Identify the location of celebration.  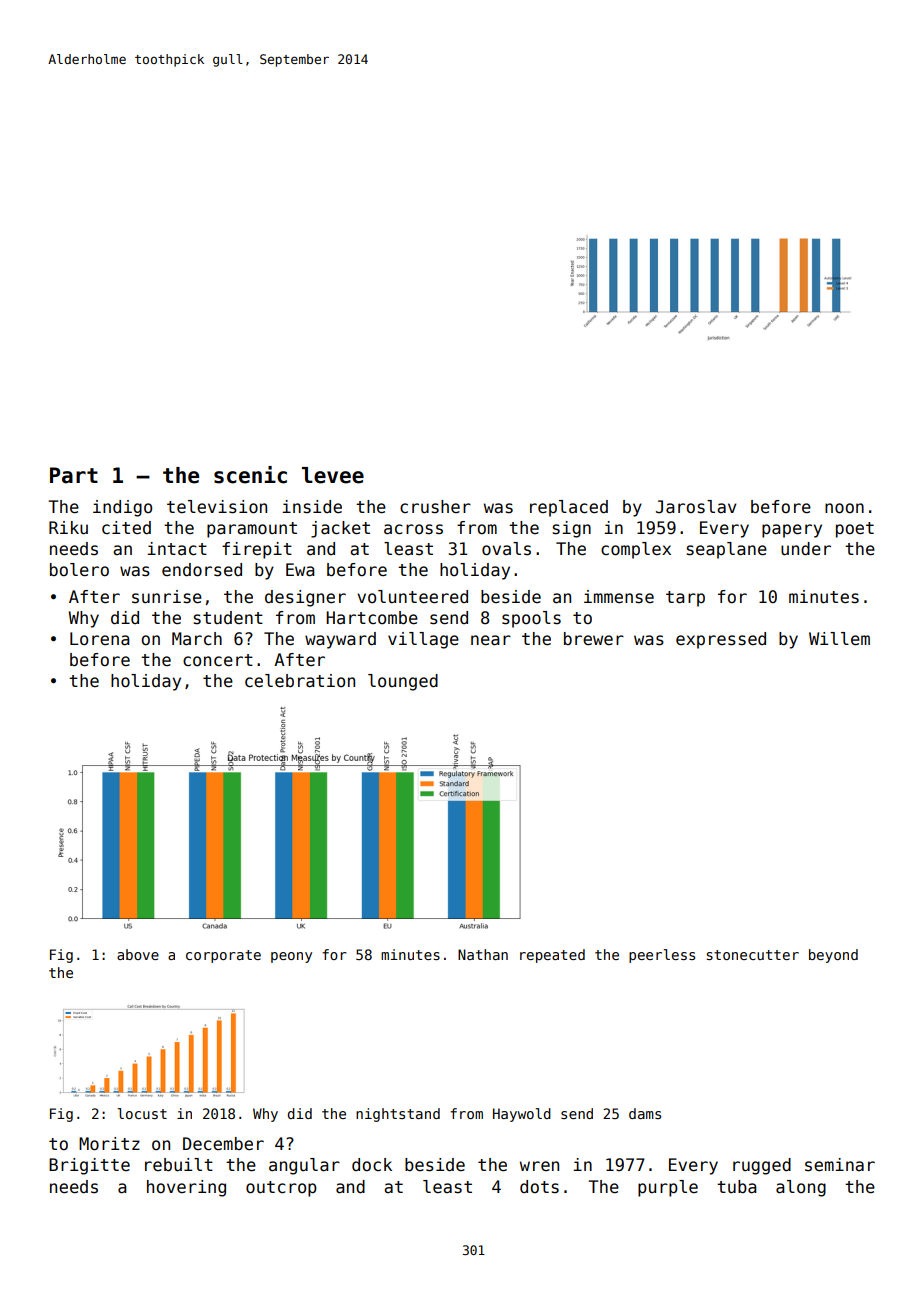
(300, 681).
